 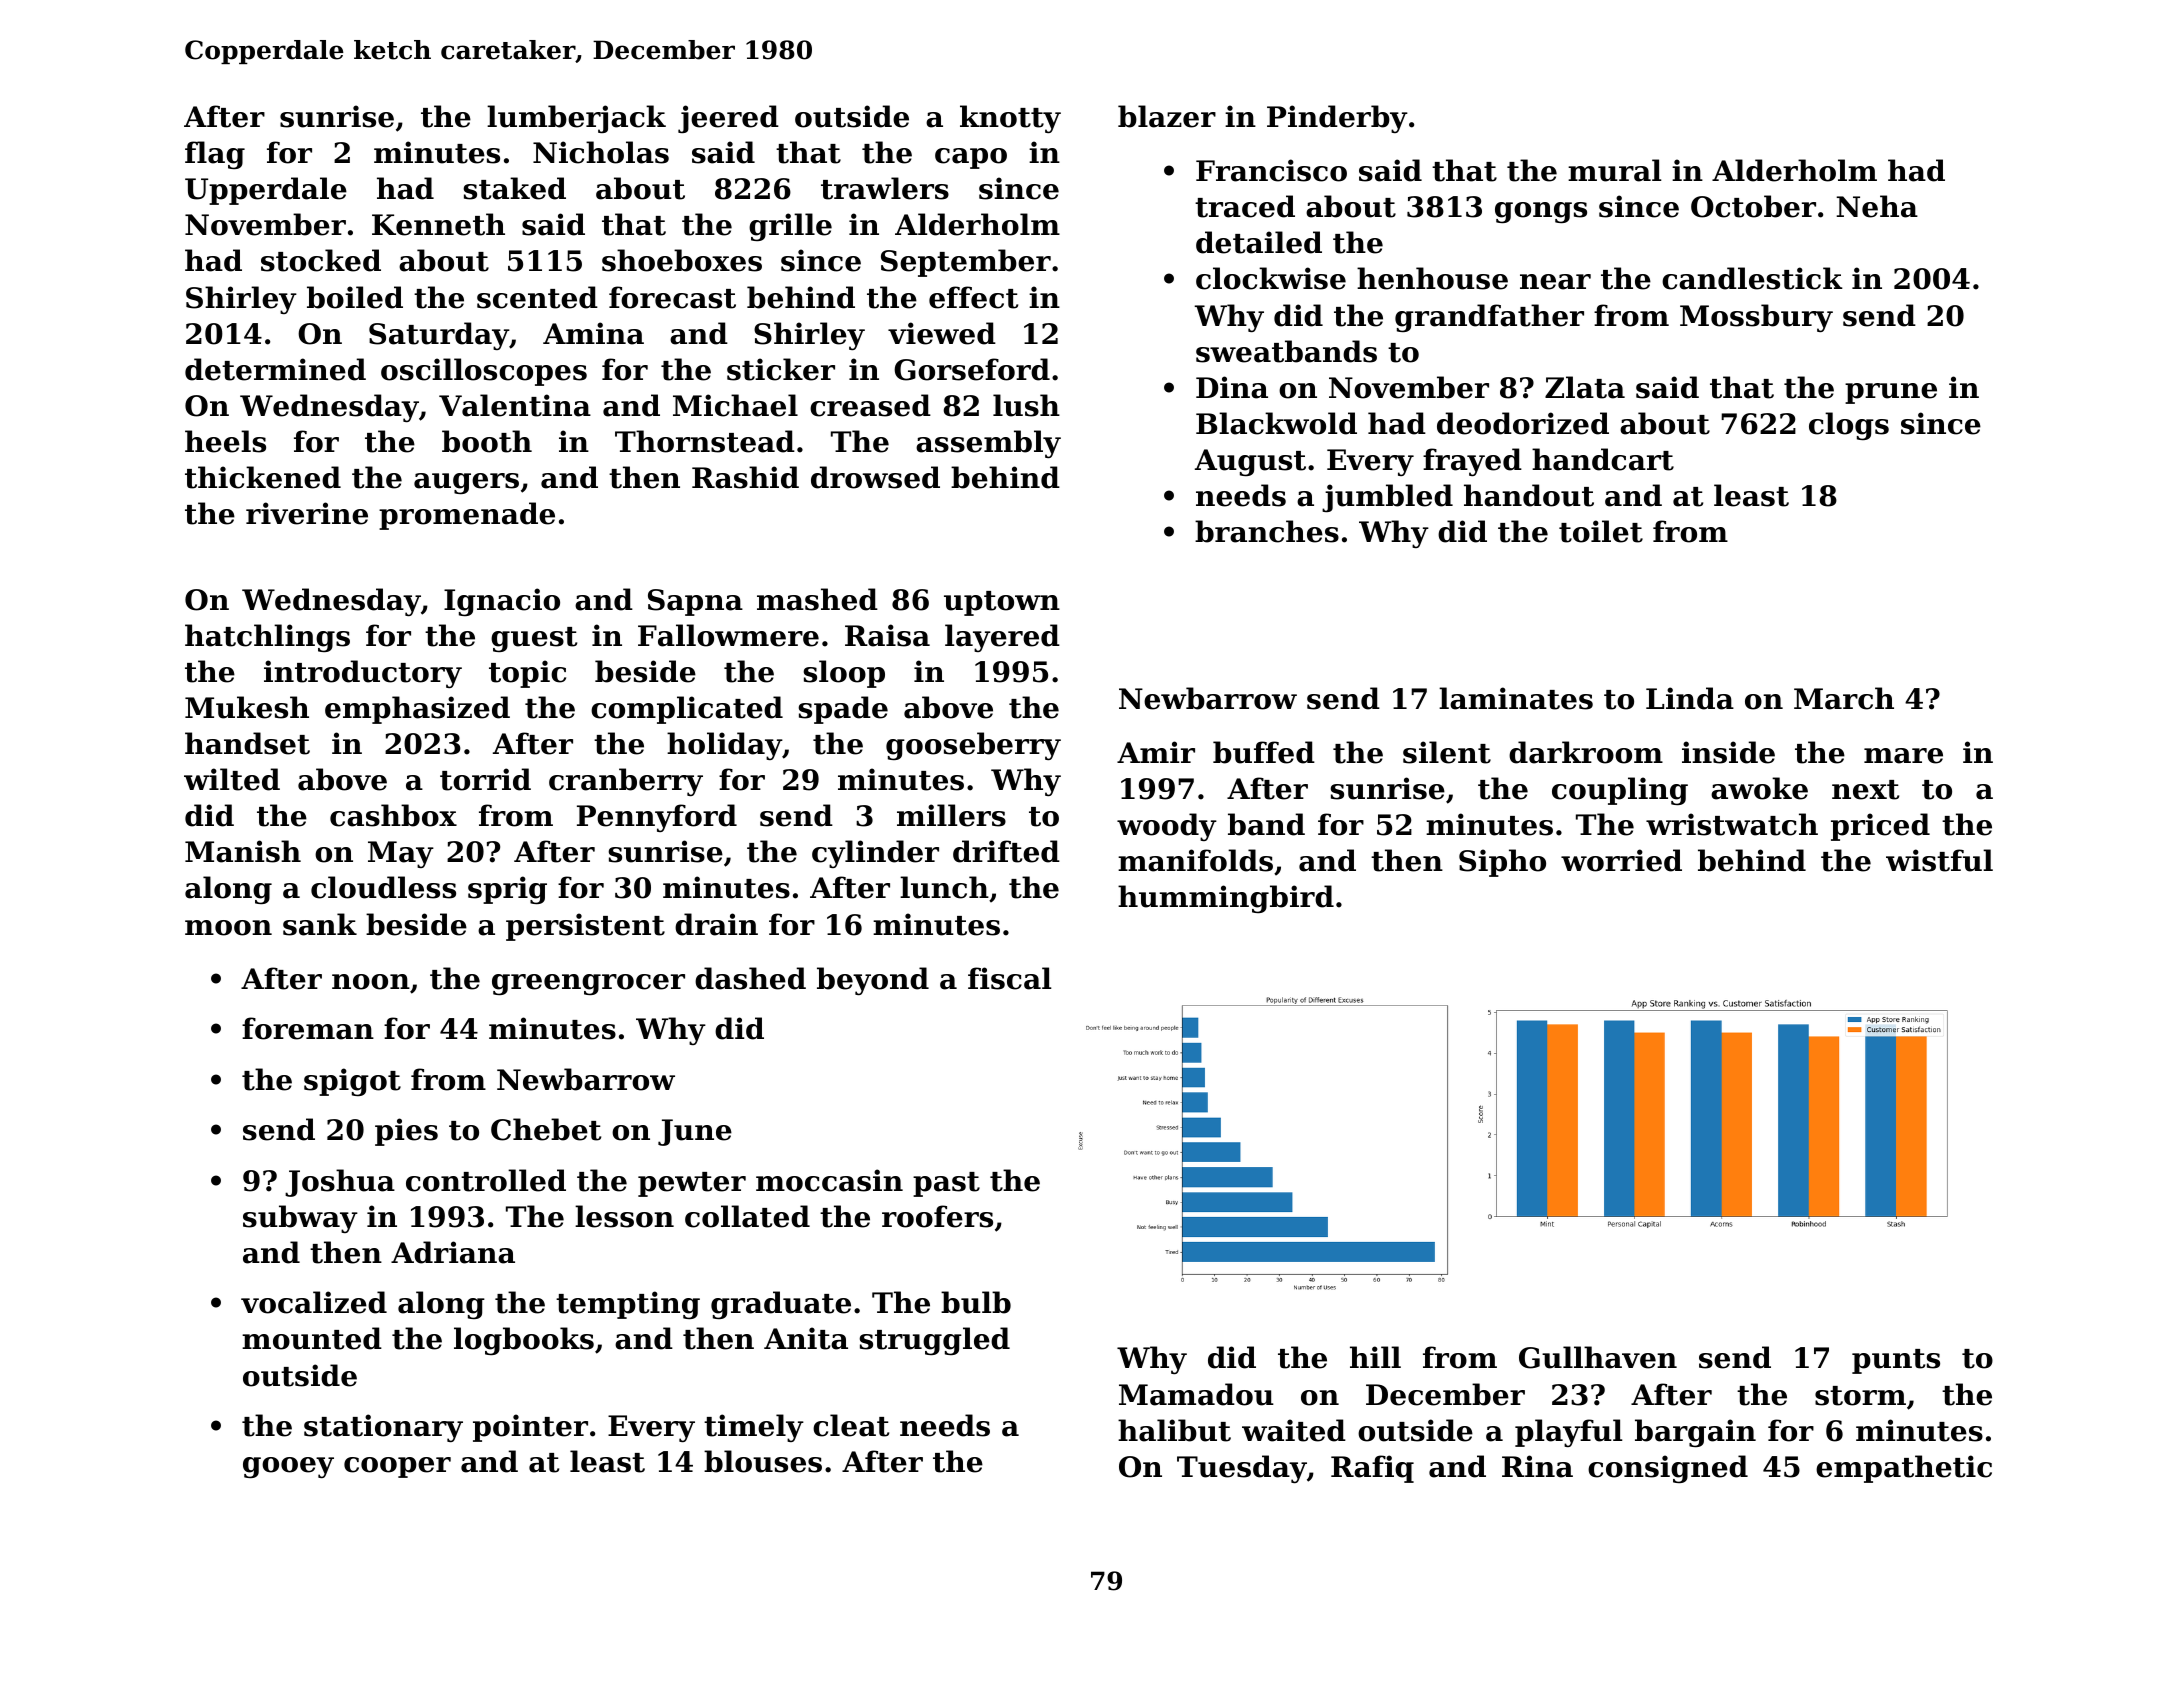 I want to click on Mossbury, so click(x=1756, y=318).
